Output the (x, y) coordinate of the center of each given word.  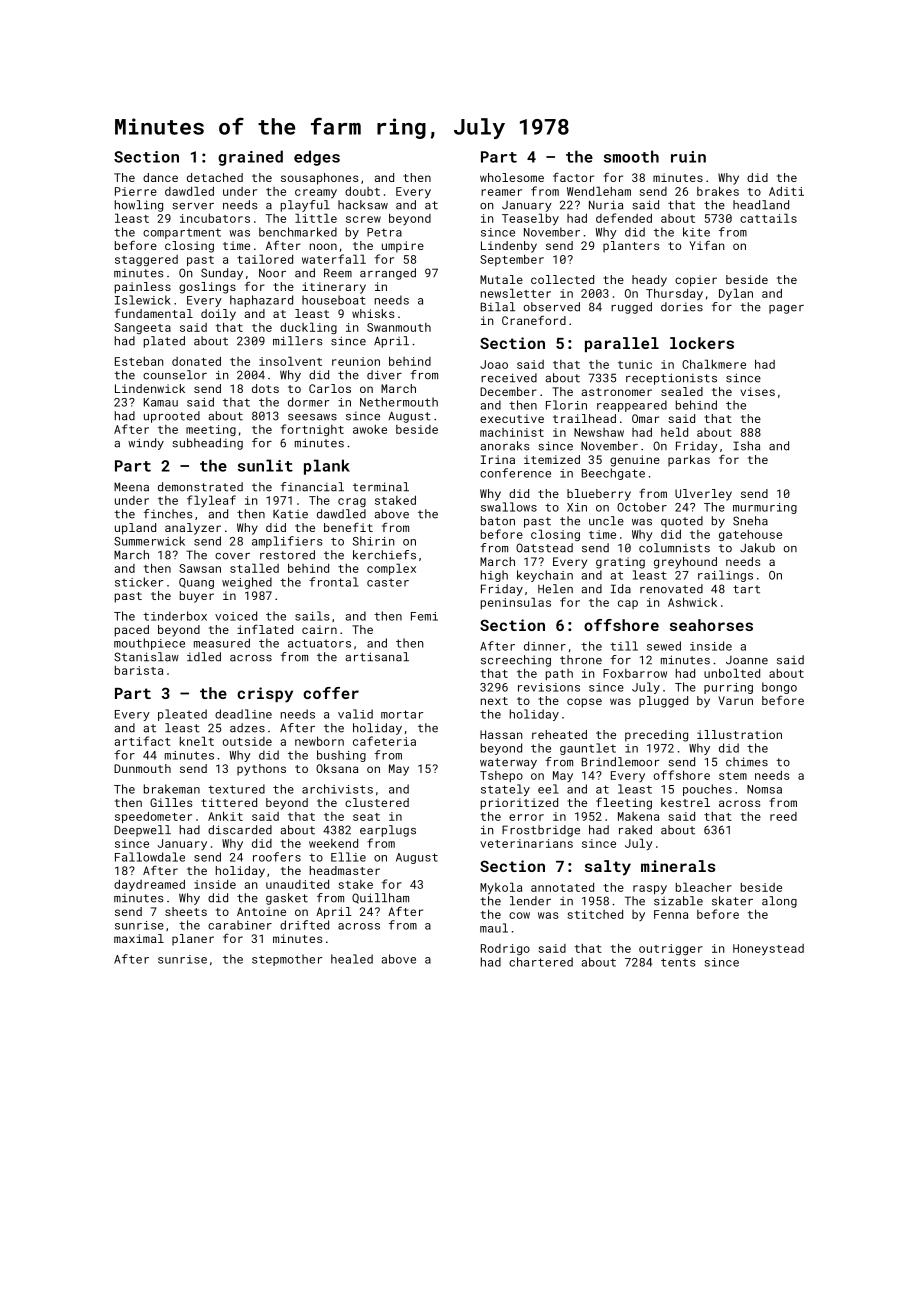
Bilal (498, 307)
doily (218, 315)
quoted (682, 522)
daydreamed (149, 885)
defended (624, 218)
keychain (545, 576)
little (316, 218)
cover (232, 556)
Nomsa (764, 789)
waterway (508, 763)
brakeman (172, 789)
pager (786, 309)
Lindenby (509, 247)
